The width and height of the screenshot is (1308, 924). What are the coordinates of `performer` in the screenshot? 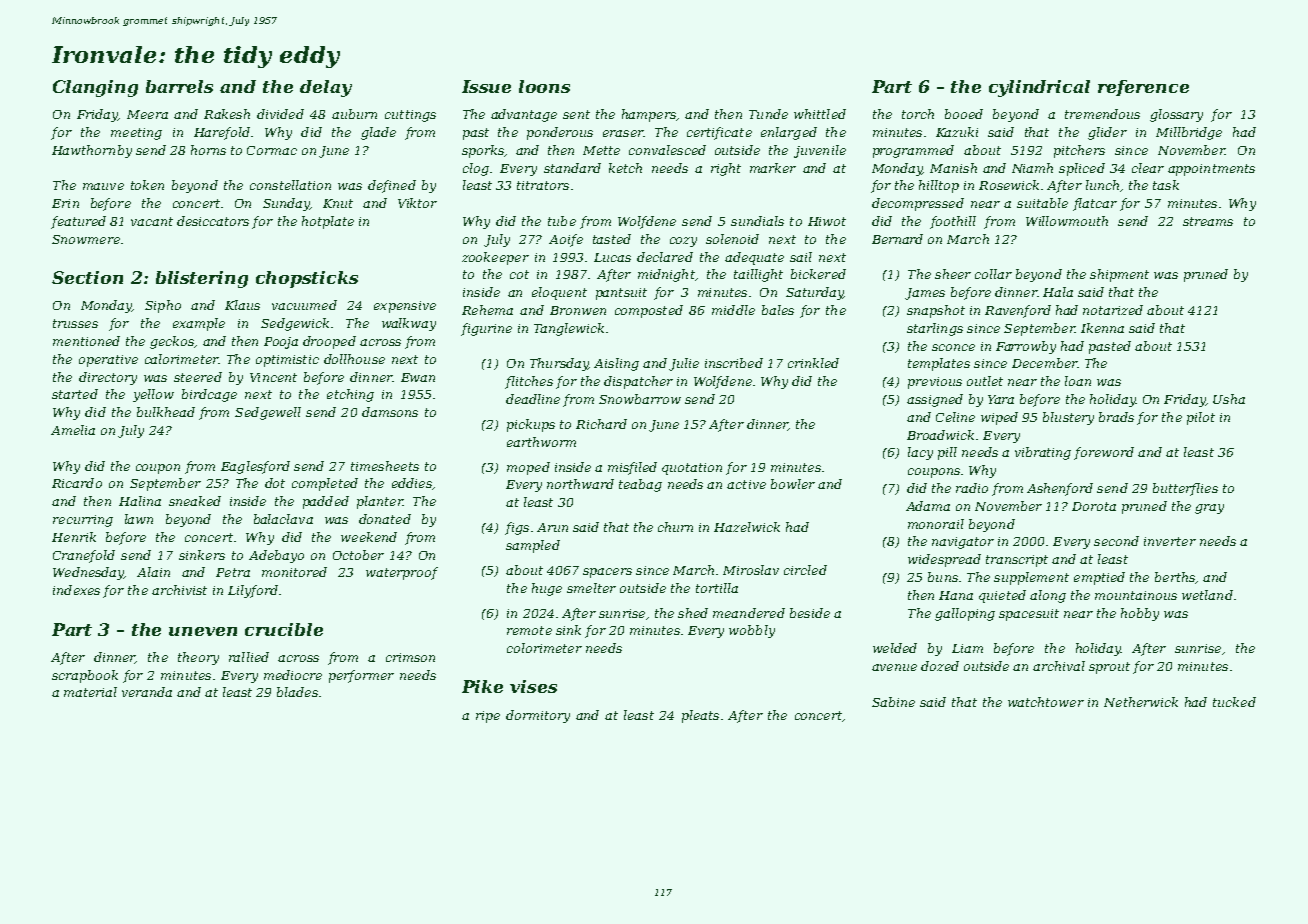 It's located at (361, 676).
